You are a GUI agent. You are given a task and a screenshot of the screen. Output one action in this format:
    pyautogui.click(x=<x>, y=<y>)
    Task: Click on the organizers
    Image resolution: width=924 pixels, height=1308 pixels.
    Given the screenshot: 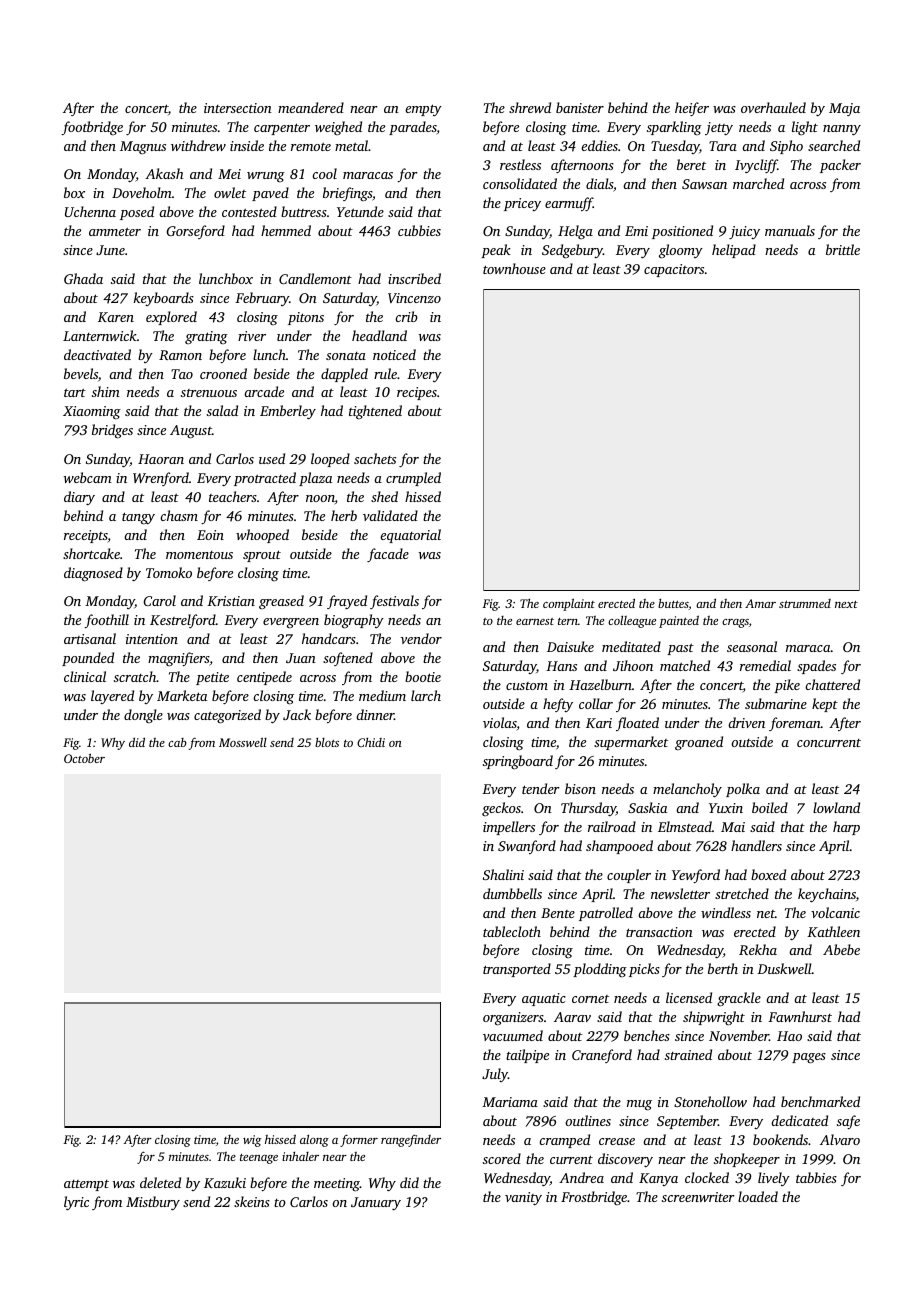 What is the action you would take?
    pyautogui.click(x=513, y=1019)
